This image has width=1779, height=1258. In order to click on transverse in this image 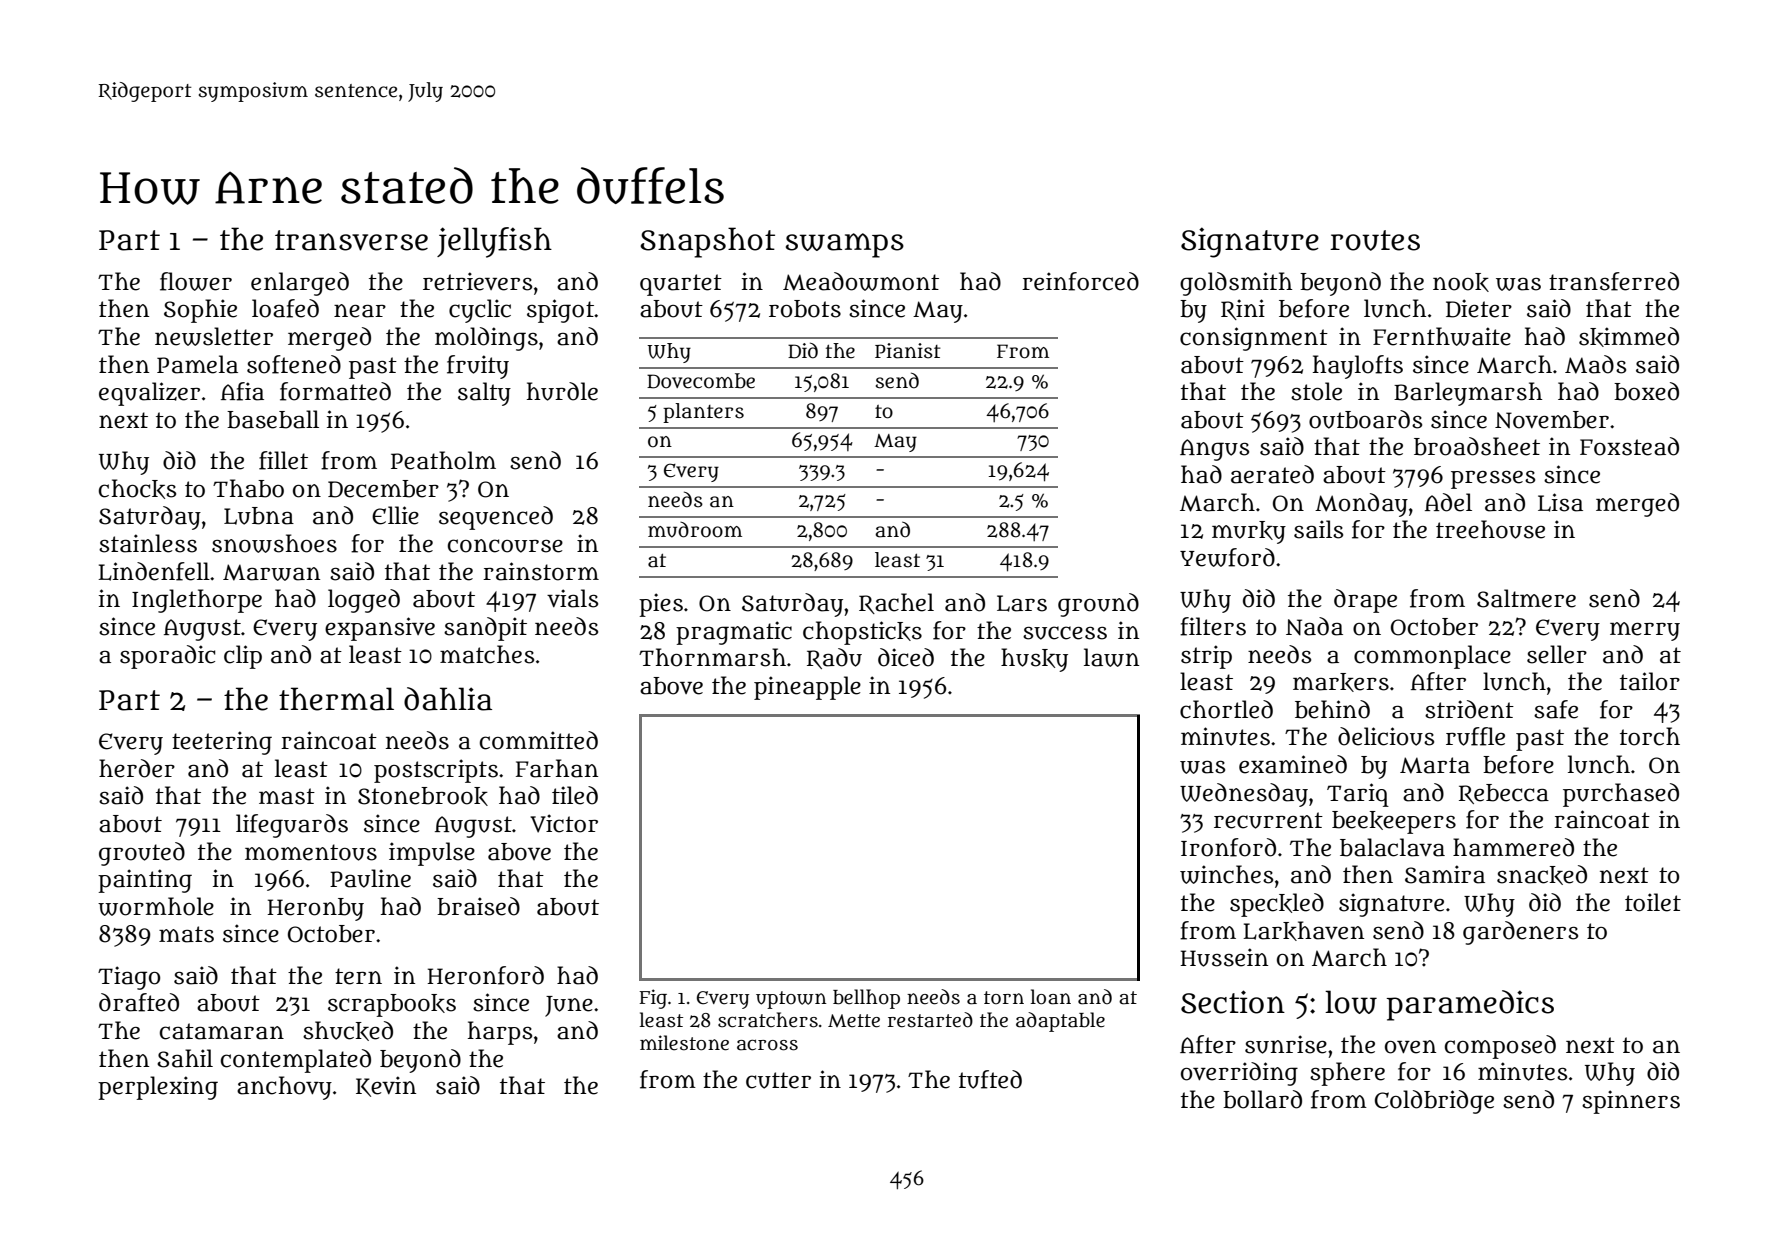, I will do `click(351, 240)`.
